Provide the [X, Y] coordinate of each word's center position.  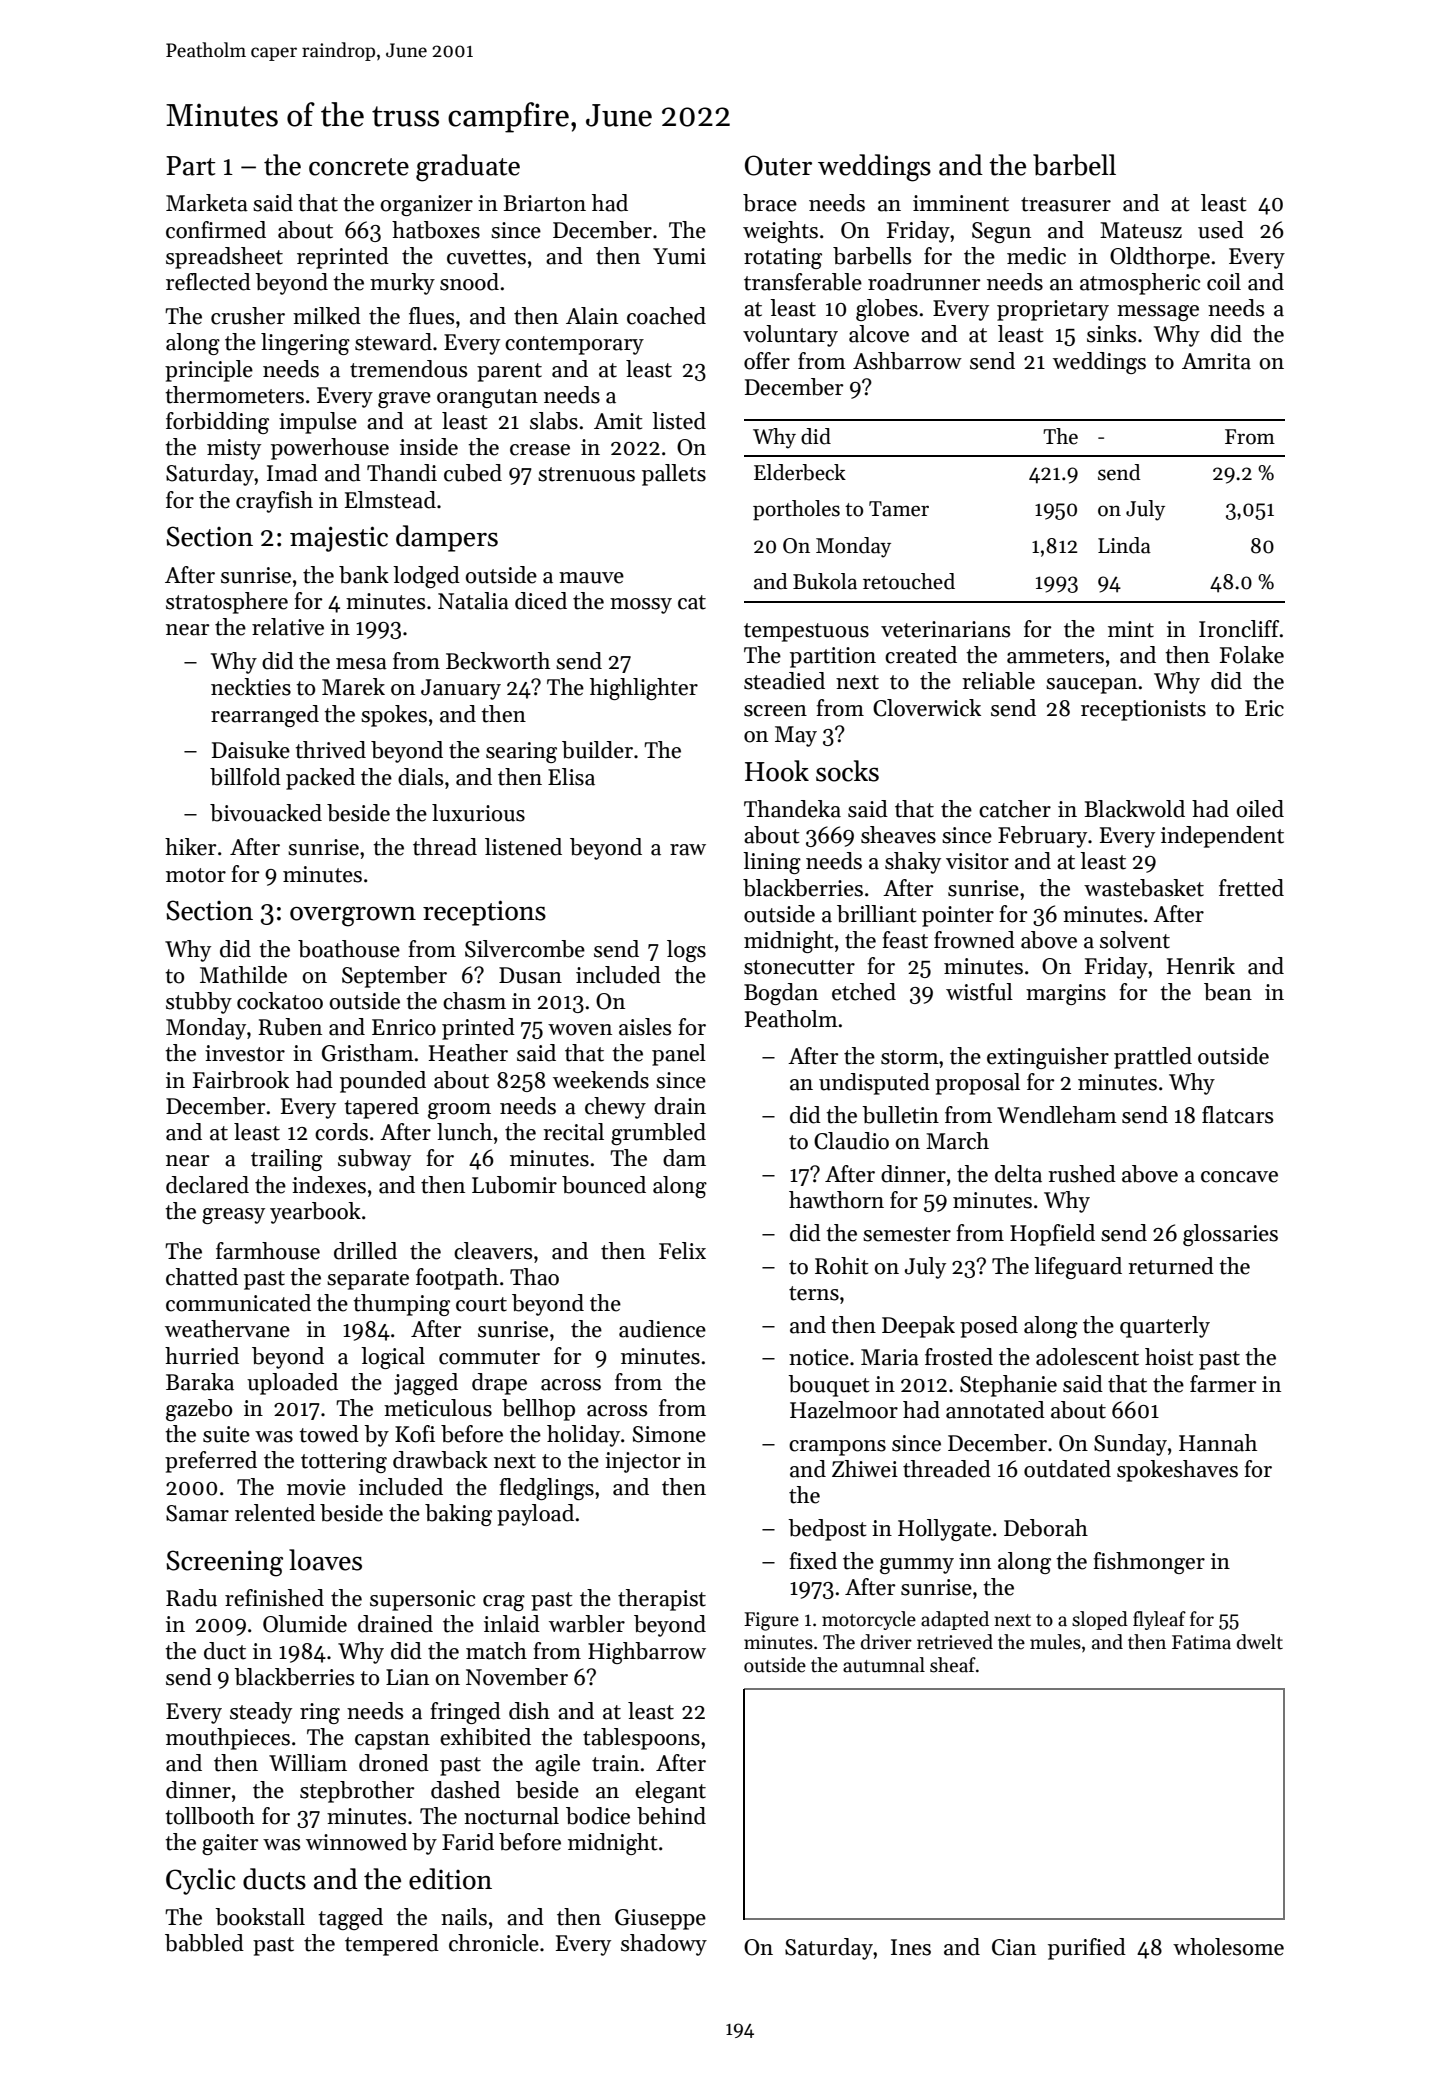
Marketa [207, 203]
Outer [778, 165]
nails [464, 1917]
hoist [1169, 1357]
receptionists [1143, 710]
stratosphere [227, 603]
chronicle [494, 1943]
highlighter [644, 689]
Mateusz [1141, 230]
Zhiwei [865, 1469]
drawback [440, 1460]
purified [1087, 1949]
